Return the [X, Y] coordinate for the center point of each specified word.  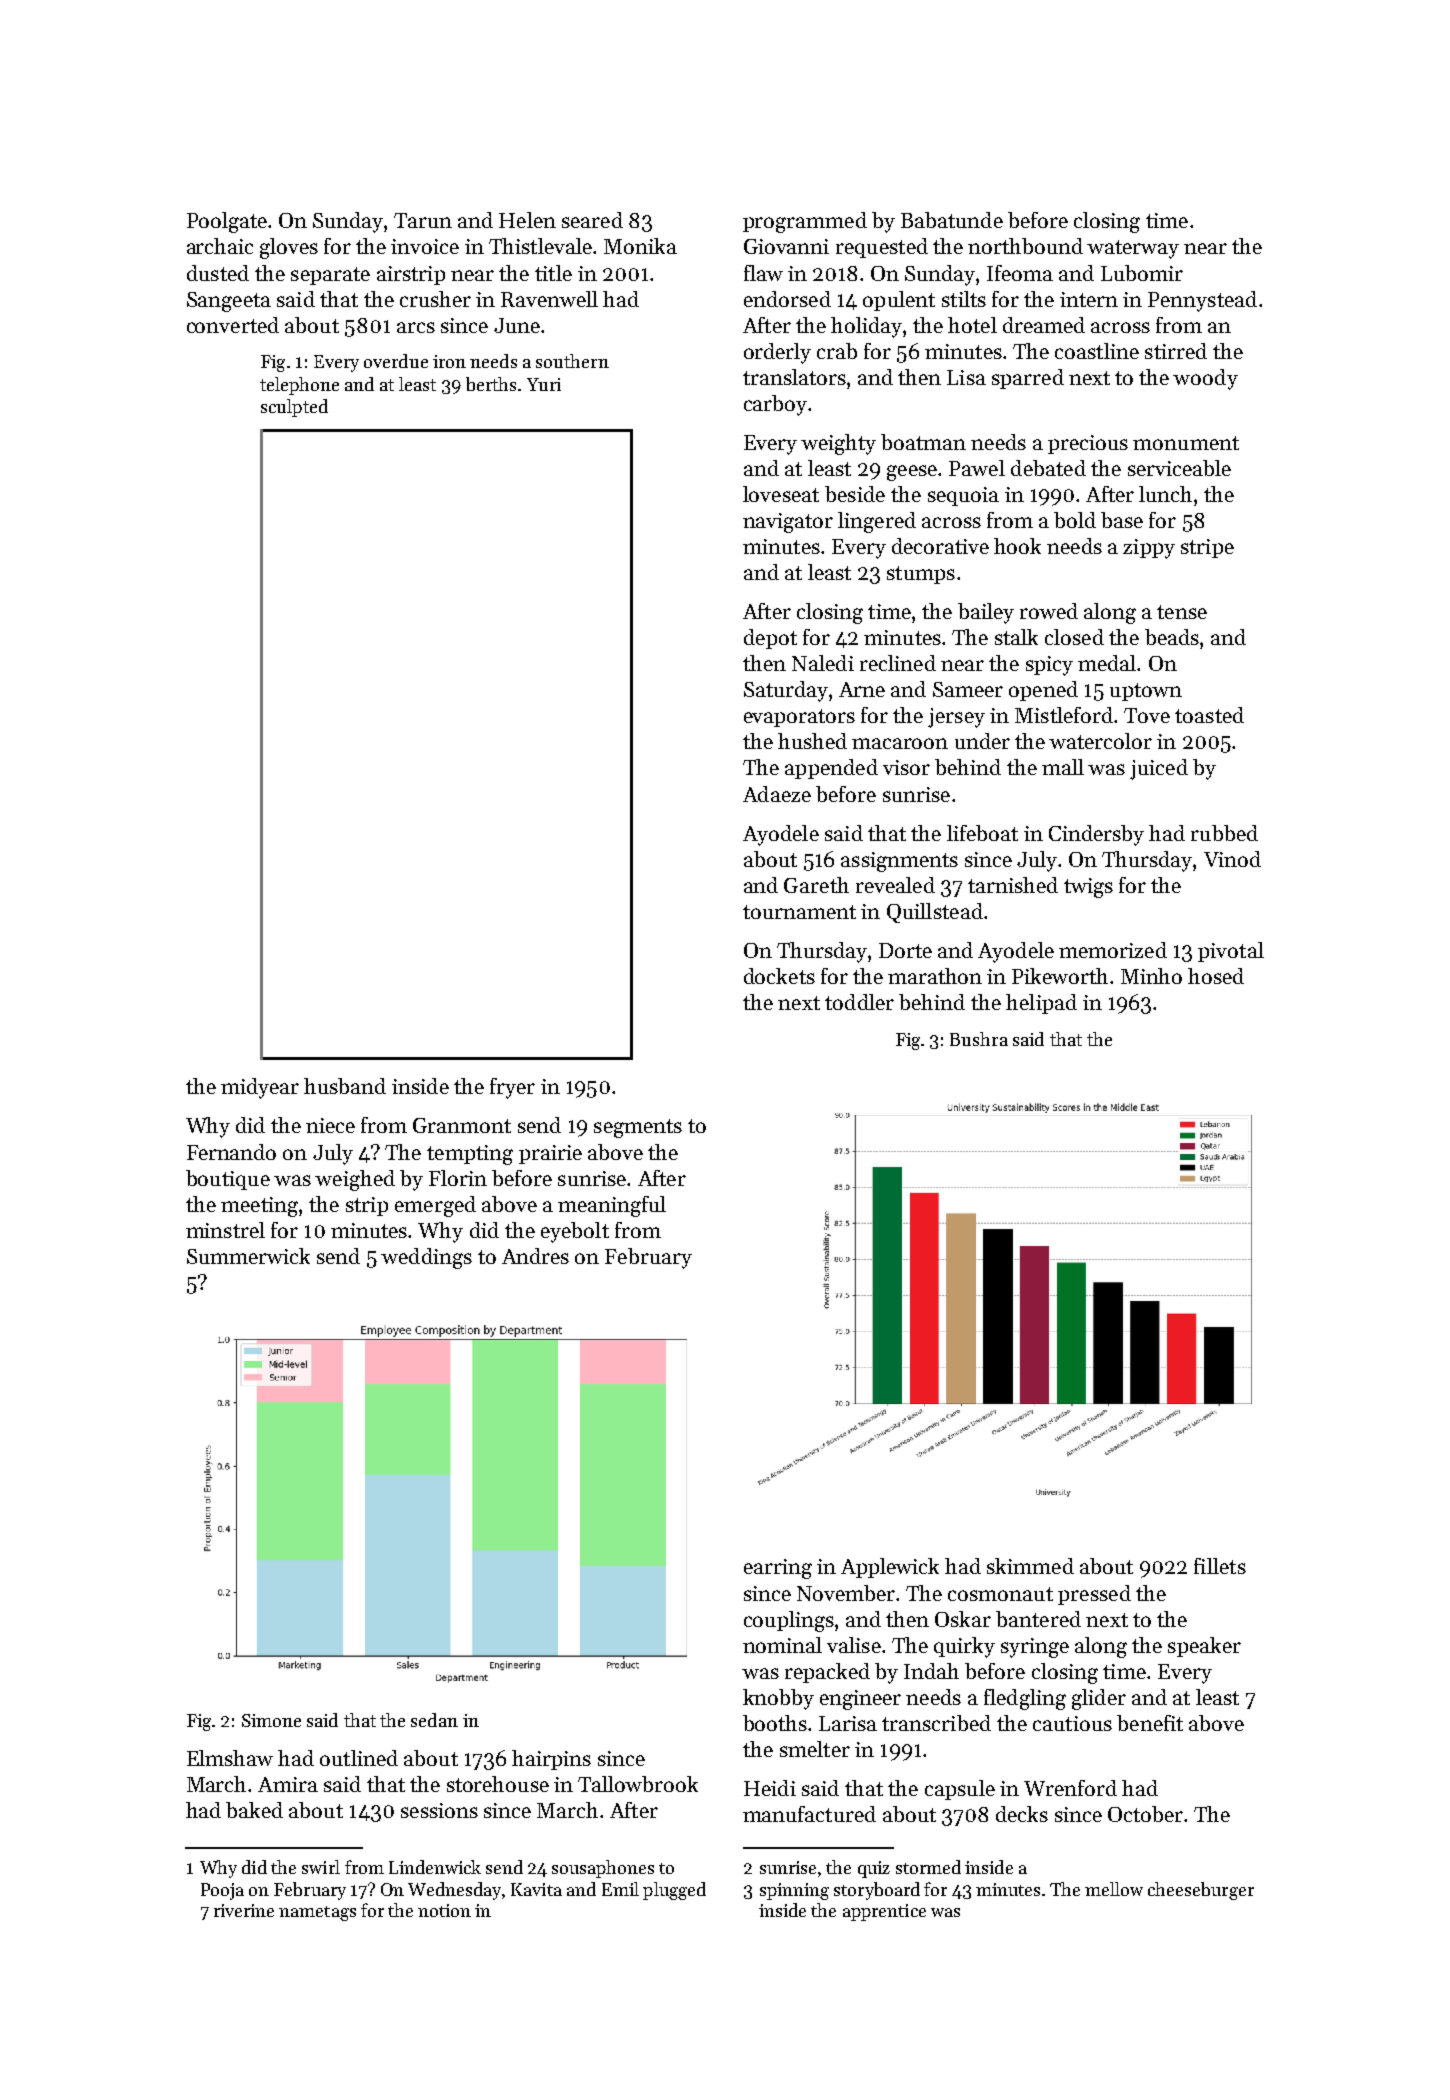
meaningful [612, 1206]
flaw [763, 273]
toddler [859, 1002]
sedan [434, 1720]
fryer [512, 1088]
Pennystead [1202, 301]
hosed [1216, 976]
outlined [359, 1758]
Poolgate [227, 222]
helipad [1041, 1004]
